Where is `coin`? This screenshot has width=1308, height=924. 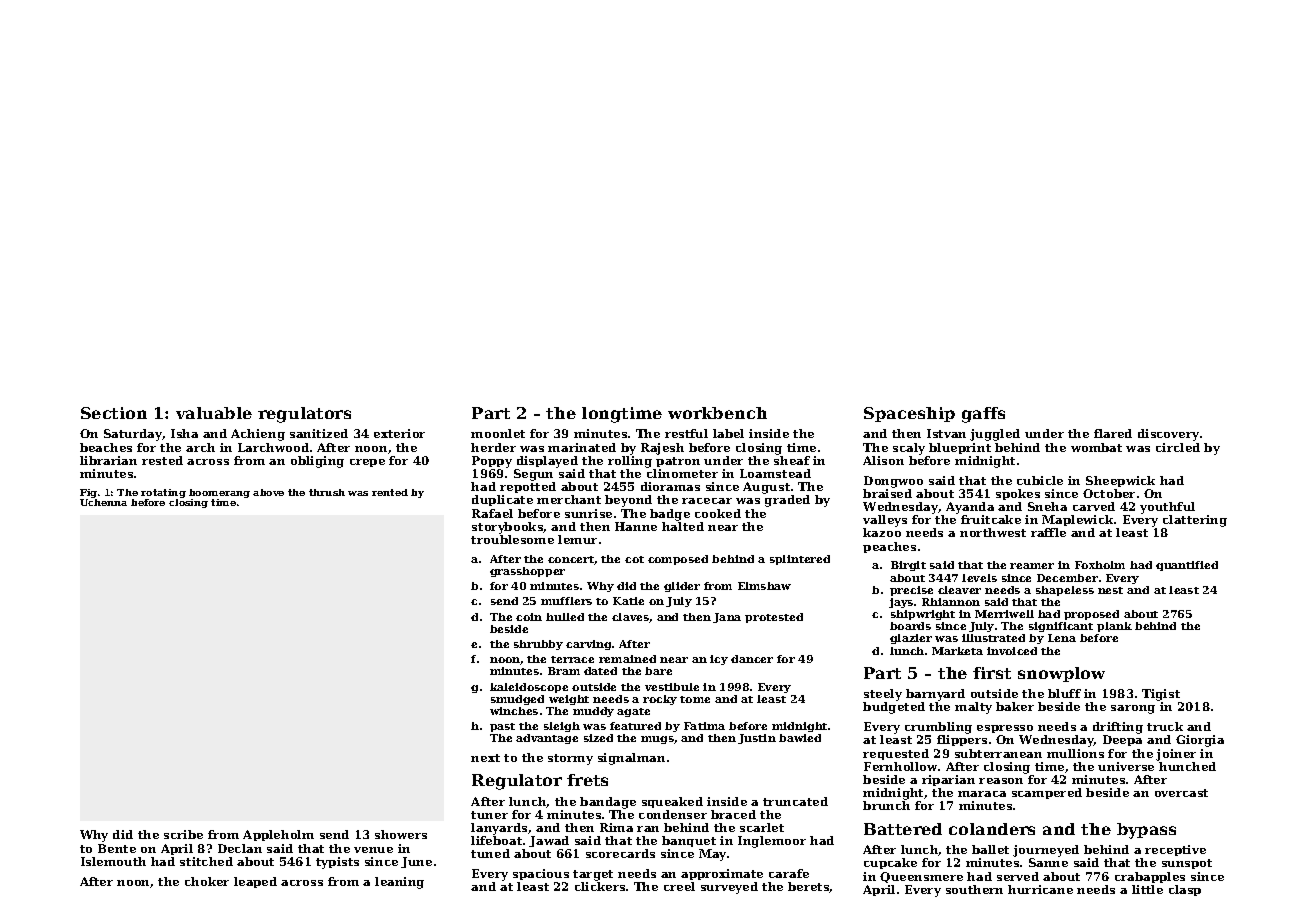 coin is located at coordinates (529, 617).
